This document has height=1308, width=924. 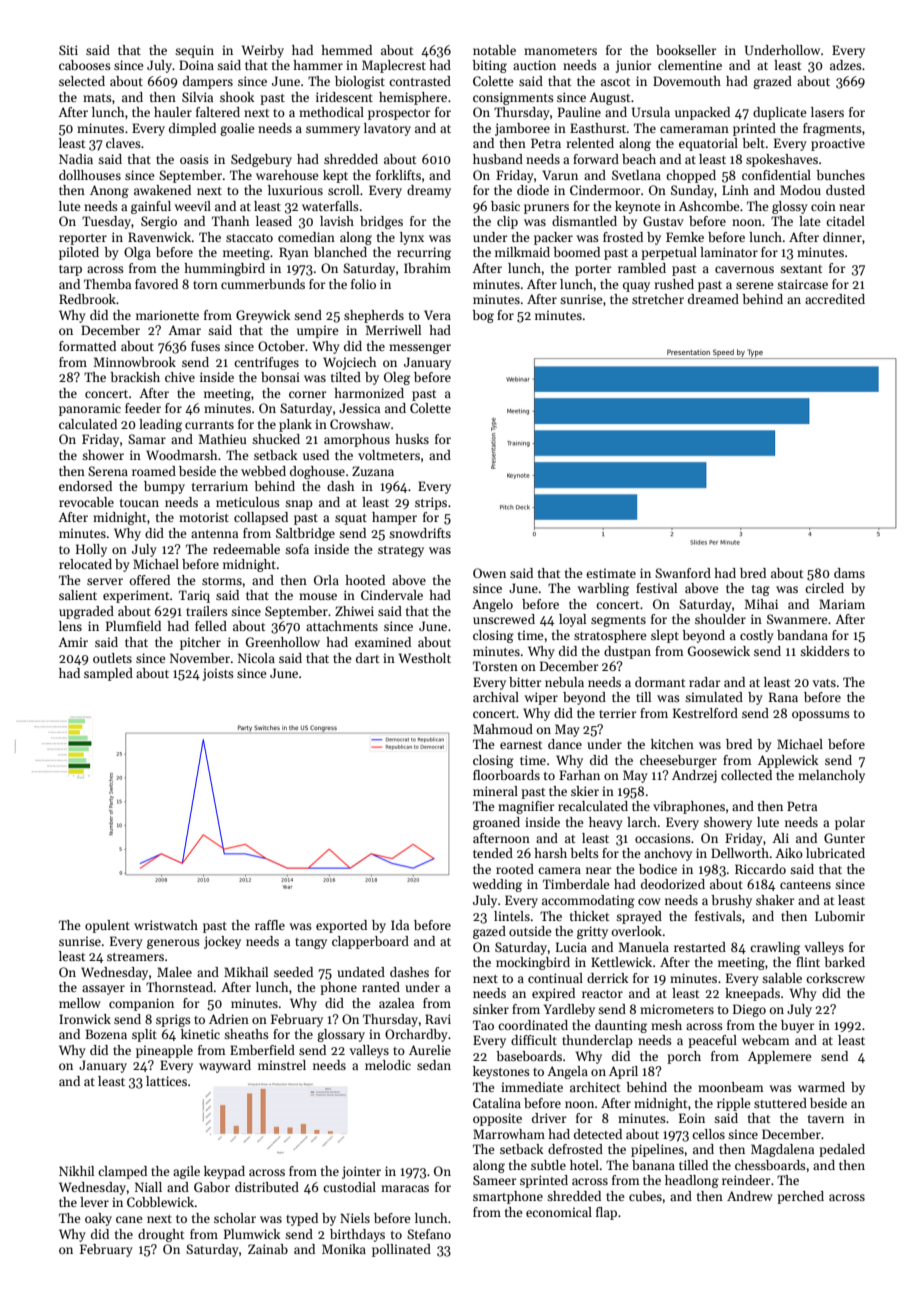 I want to click on perched, so click(x=800, y=1197).
